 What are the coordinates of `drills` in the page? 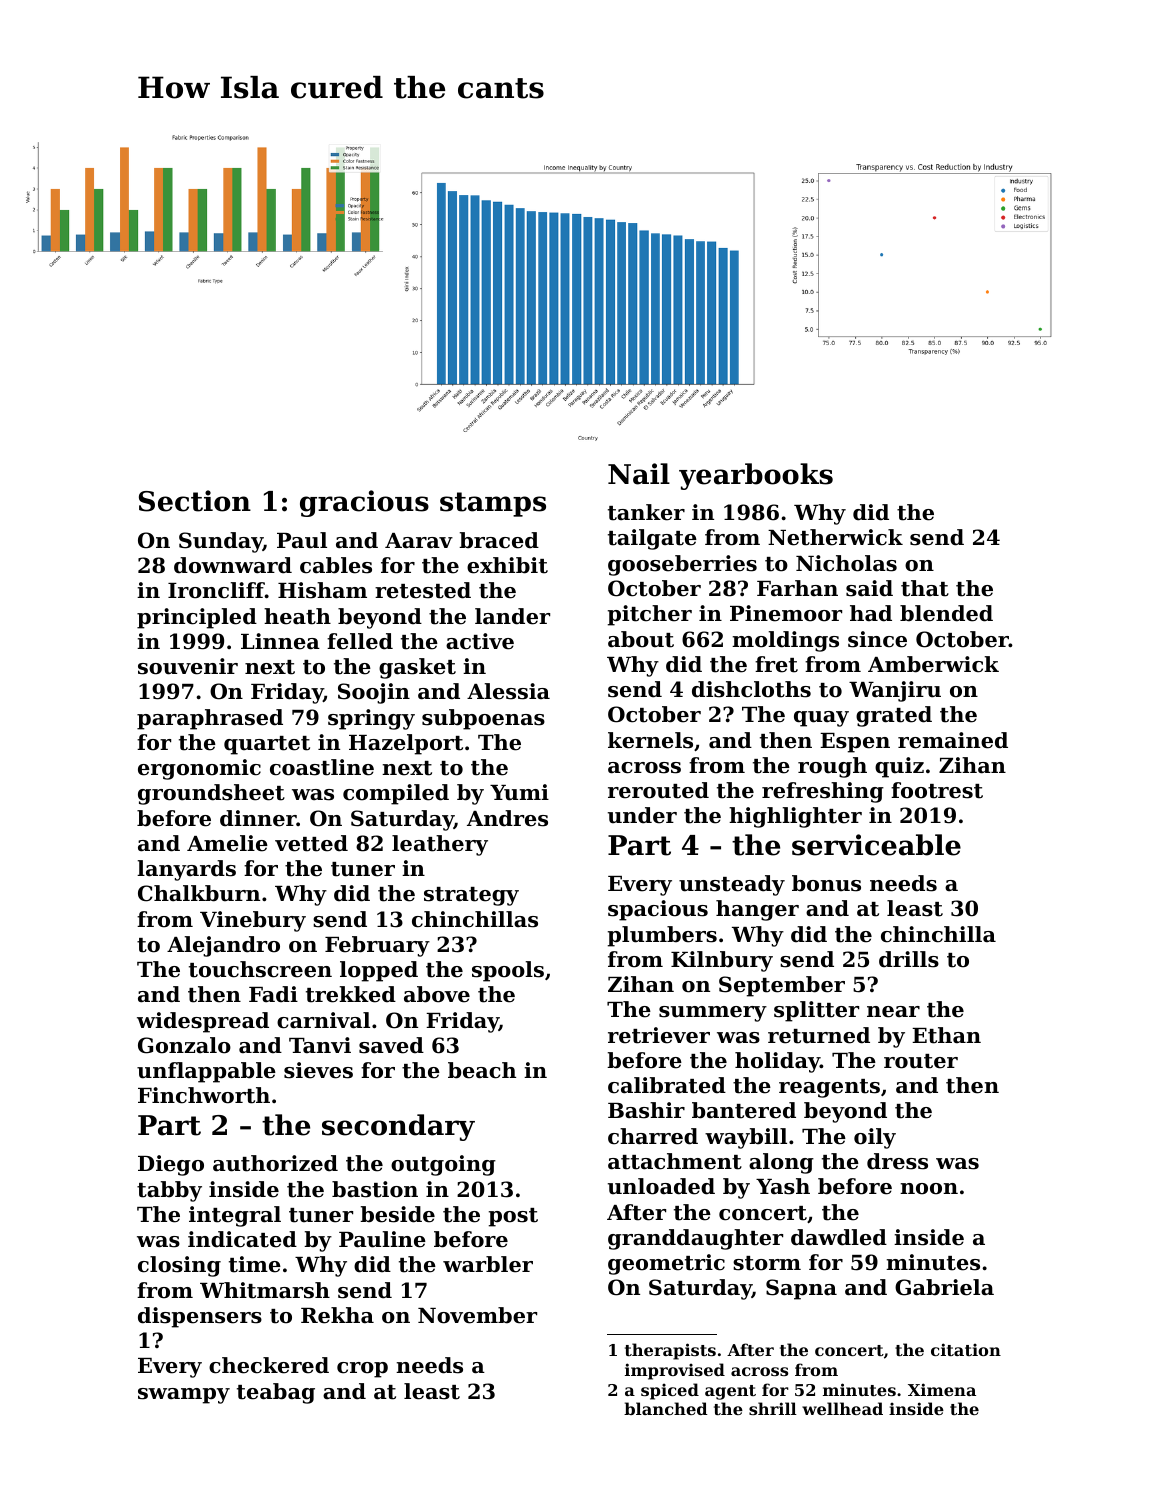 It's located at (909, 959).
